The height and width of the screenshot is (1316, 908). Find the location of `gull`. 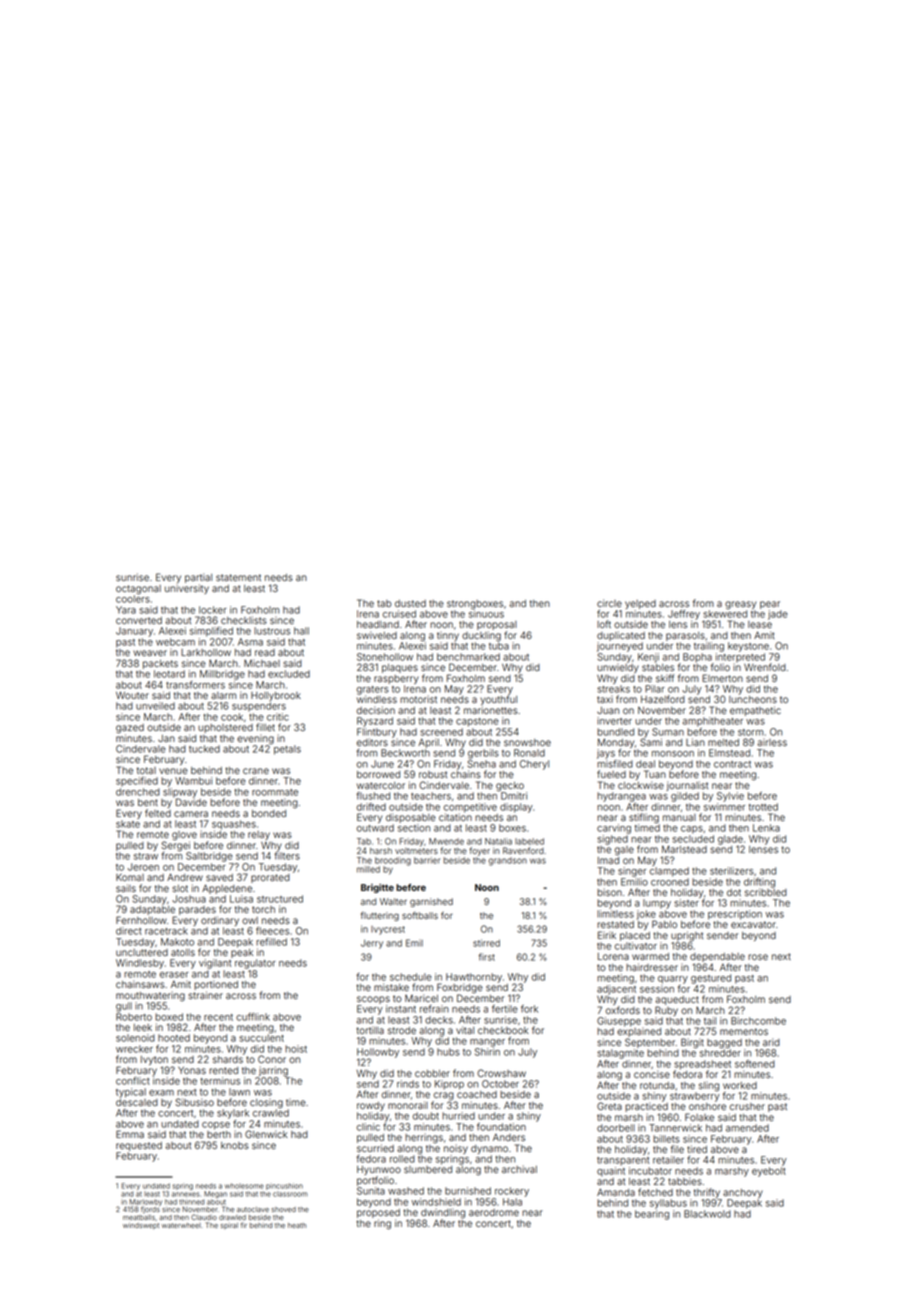

gull is located at coordinates (124, 1007).
